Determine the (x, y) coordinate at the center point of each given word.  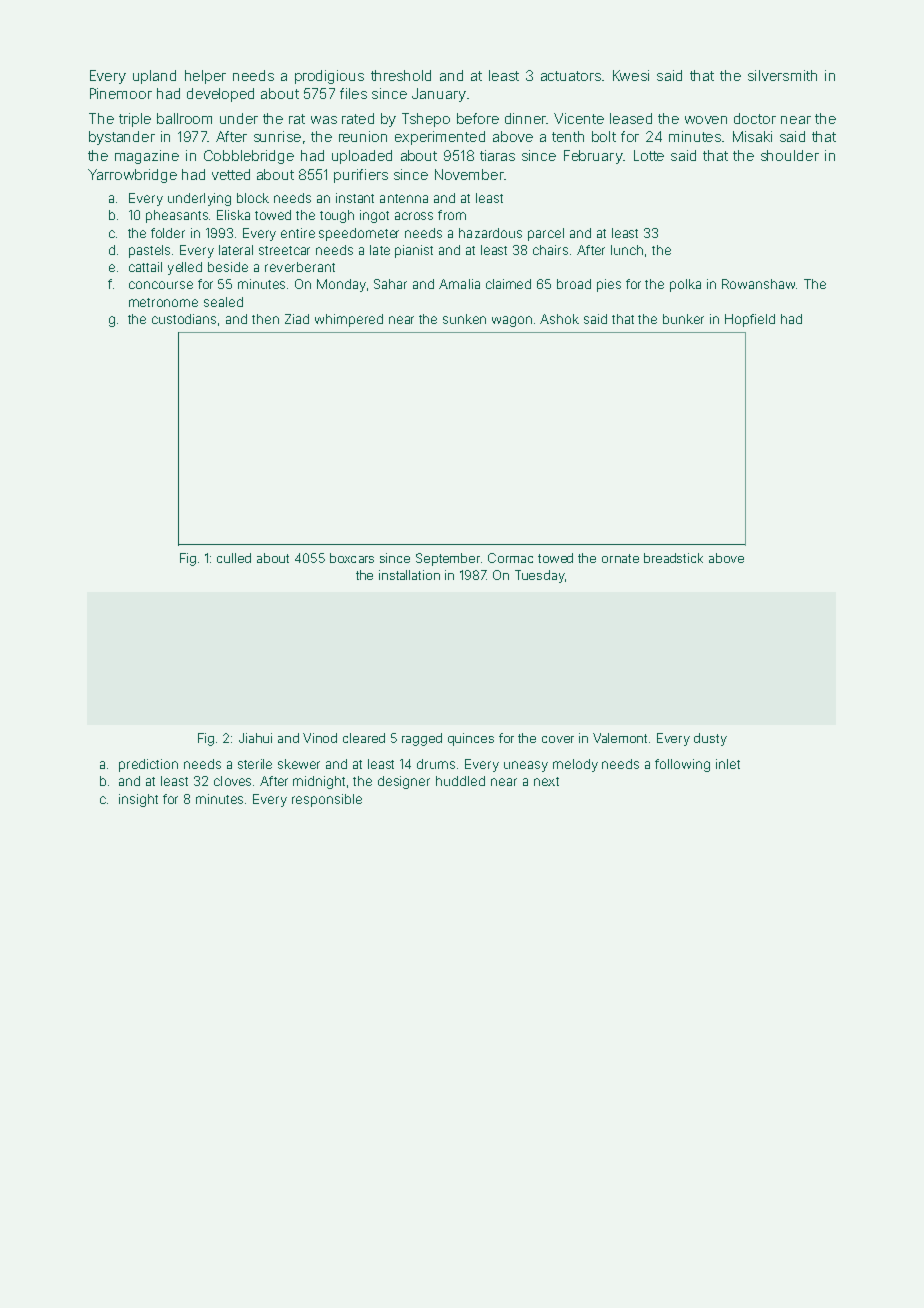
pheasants (177, 216)
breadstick (673, 558)
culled (234, 558)
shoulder (790, 155)
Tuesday (540, 576)
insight (138, 800)
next (546, 781)
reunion (363, 136)
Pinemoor (121, 93)
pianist (414, 251)
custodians (184, 319)
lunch (627, 250)
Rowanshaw (758, 284)
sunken (464, 319)
